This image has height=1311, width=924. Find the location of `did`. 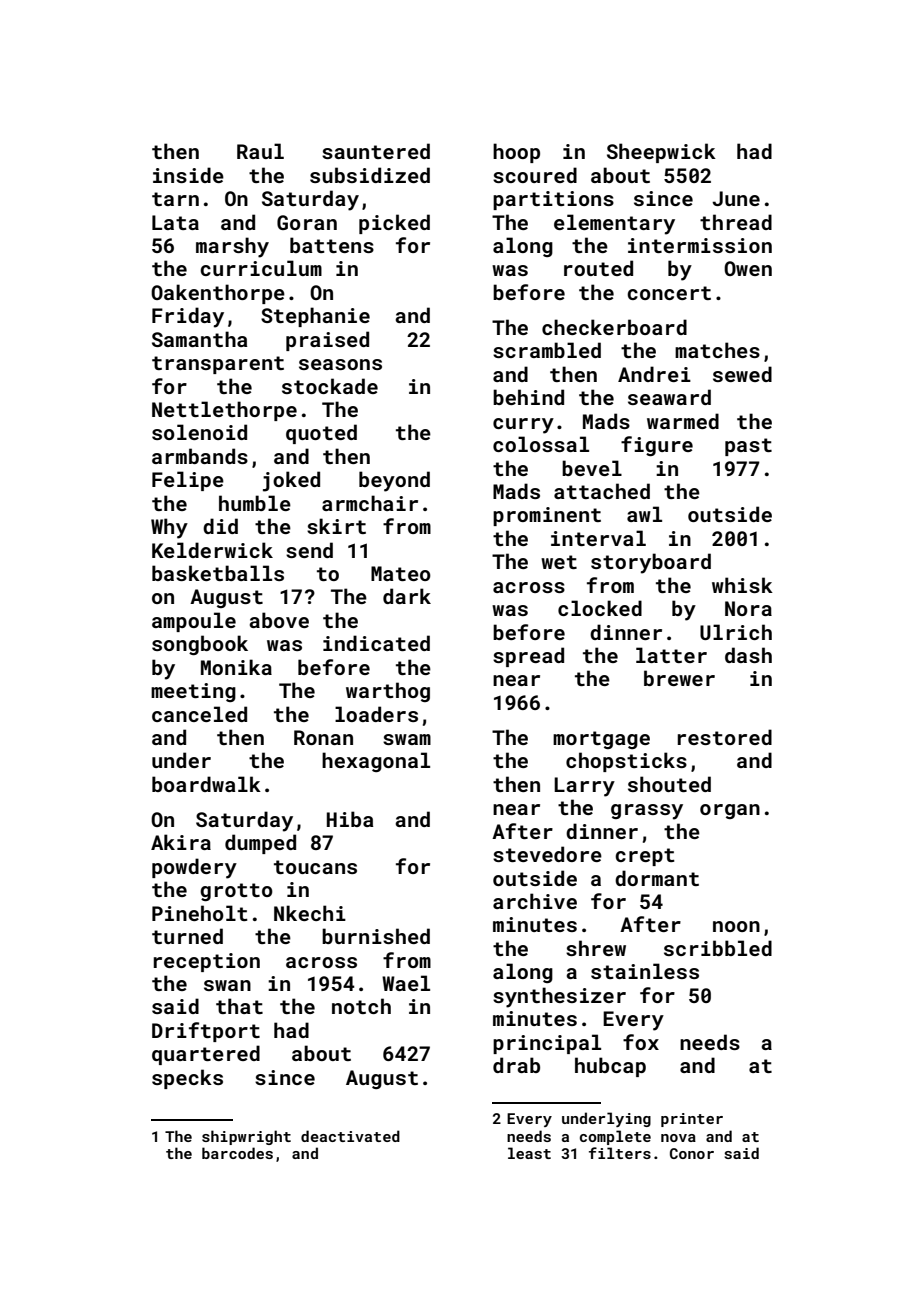

did is located at coordinates (220, 526).
